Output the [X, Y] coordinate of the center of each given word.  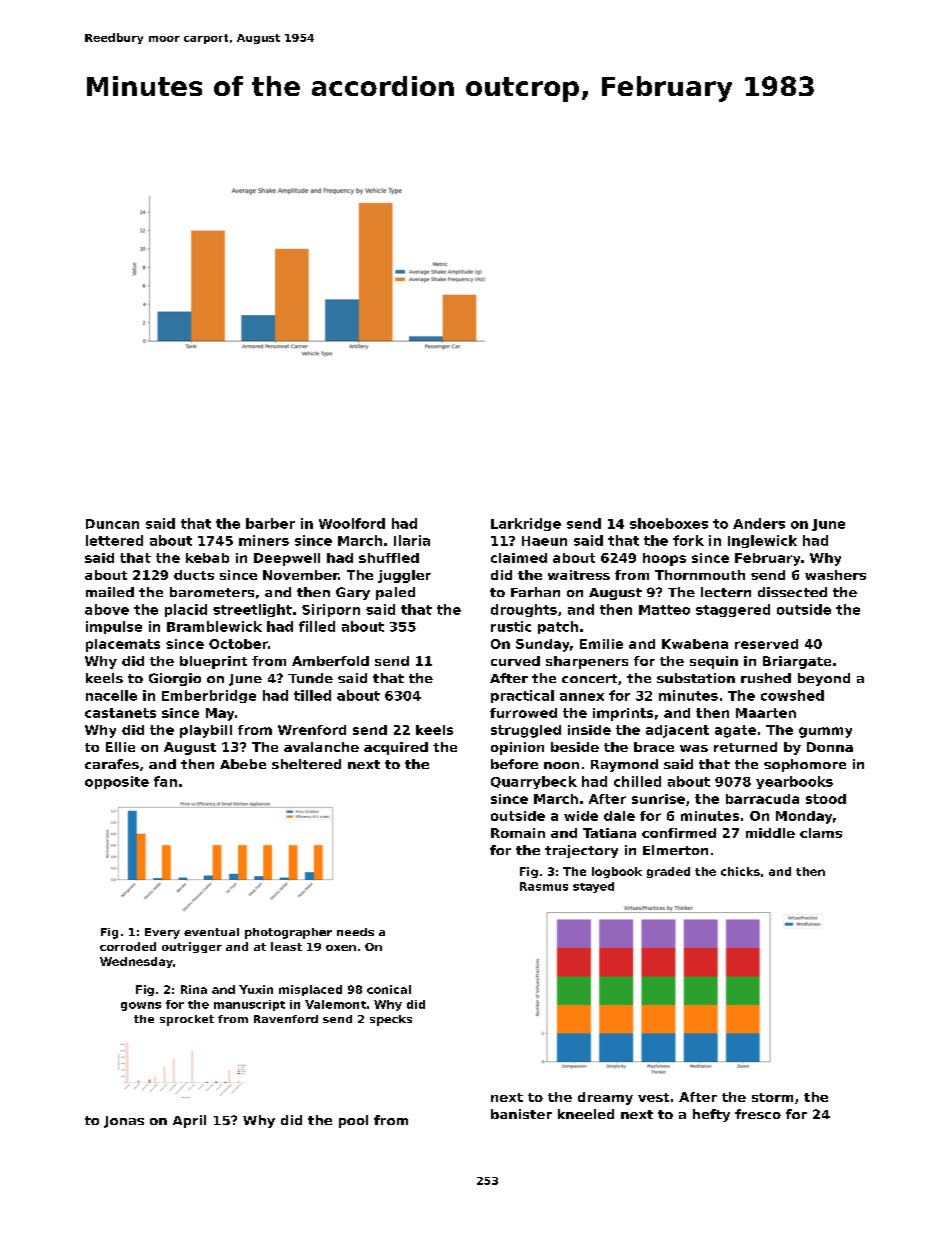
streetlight [252, 610]
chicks [740, 871]
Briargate [797, 662]
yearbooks [794, 782]
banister [521, 1114]
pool [353, 1121]
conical [389, 989]
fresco [758, 1114]
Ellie [120, 747]
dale [619, 816]
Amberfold [330, 661]
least [286, 946]
